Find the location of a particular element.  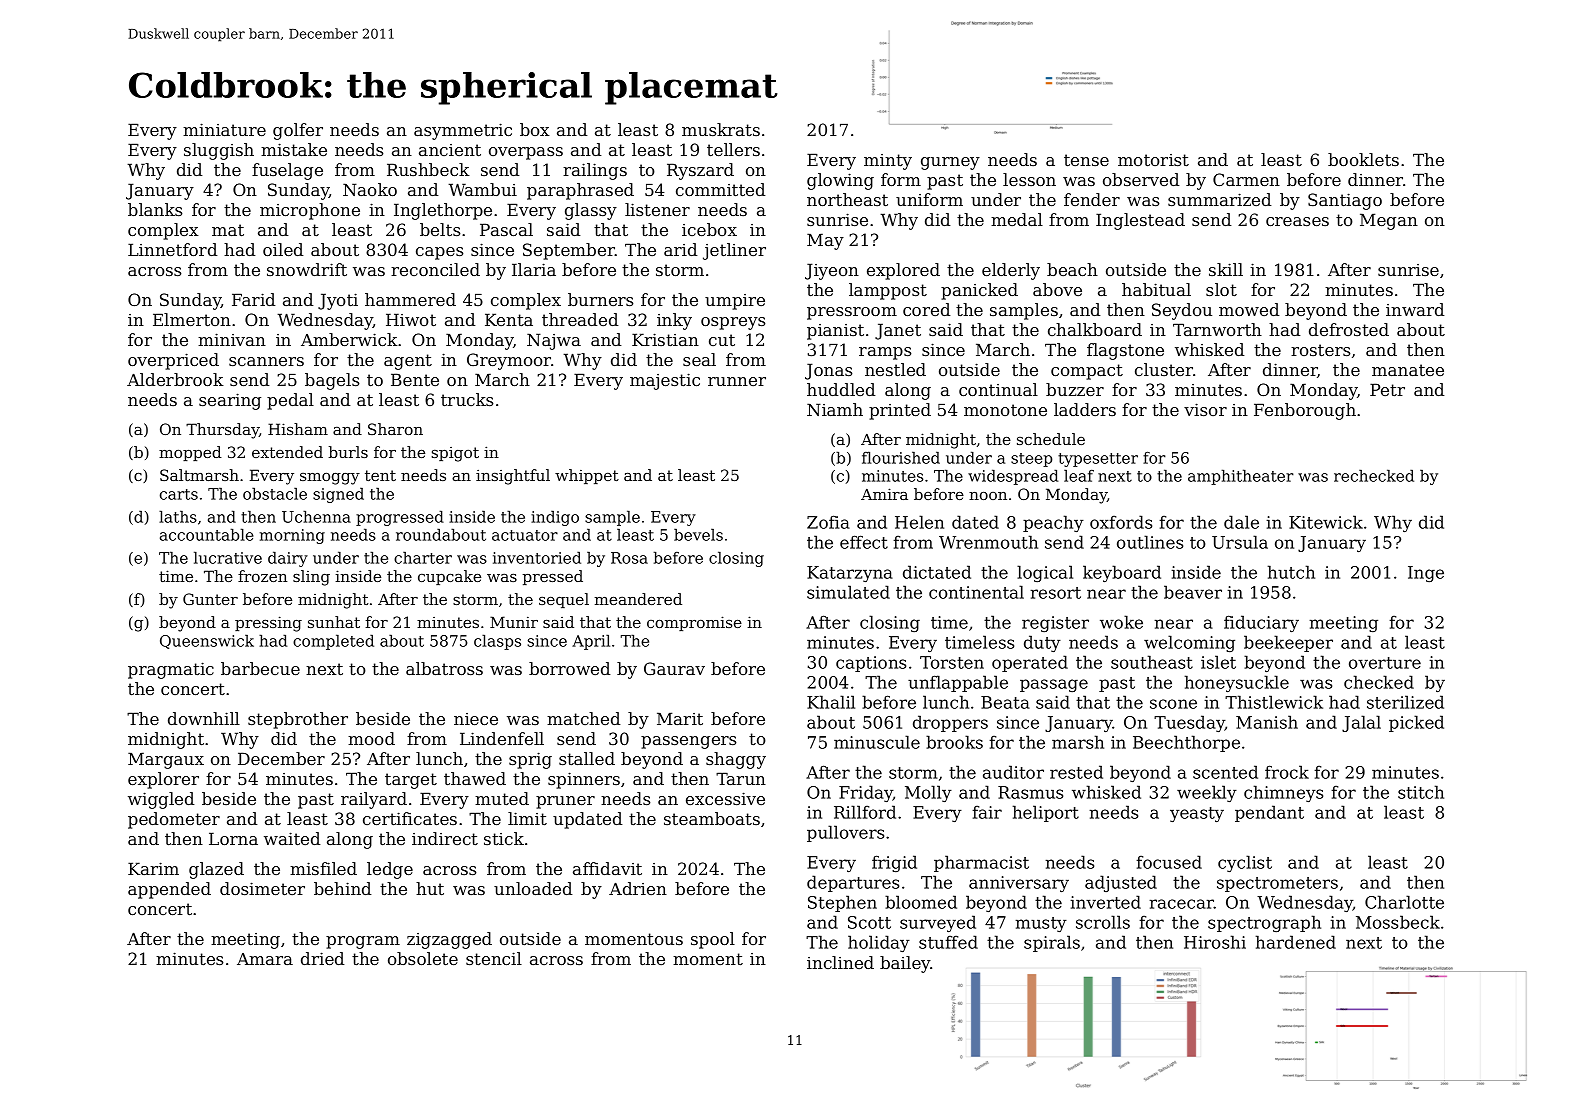

inclined is located at coordinates (840, 962).
